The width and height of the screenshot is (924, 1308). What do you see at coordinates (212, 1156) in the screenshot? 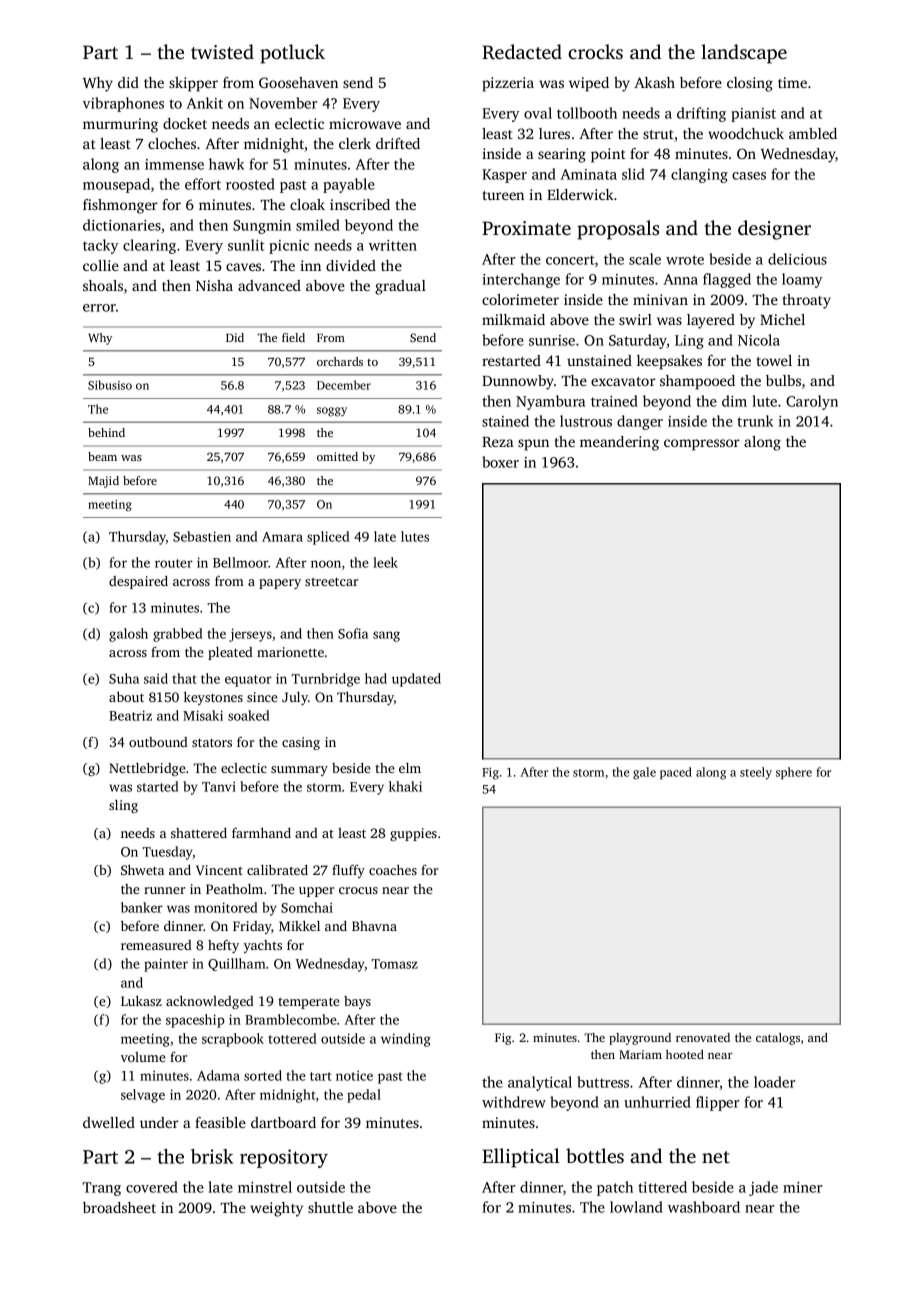
I see `brisk` at bounding box center [212, 1156].
